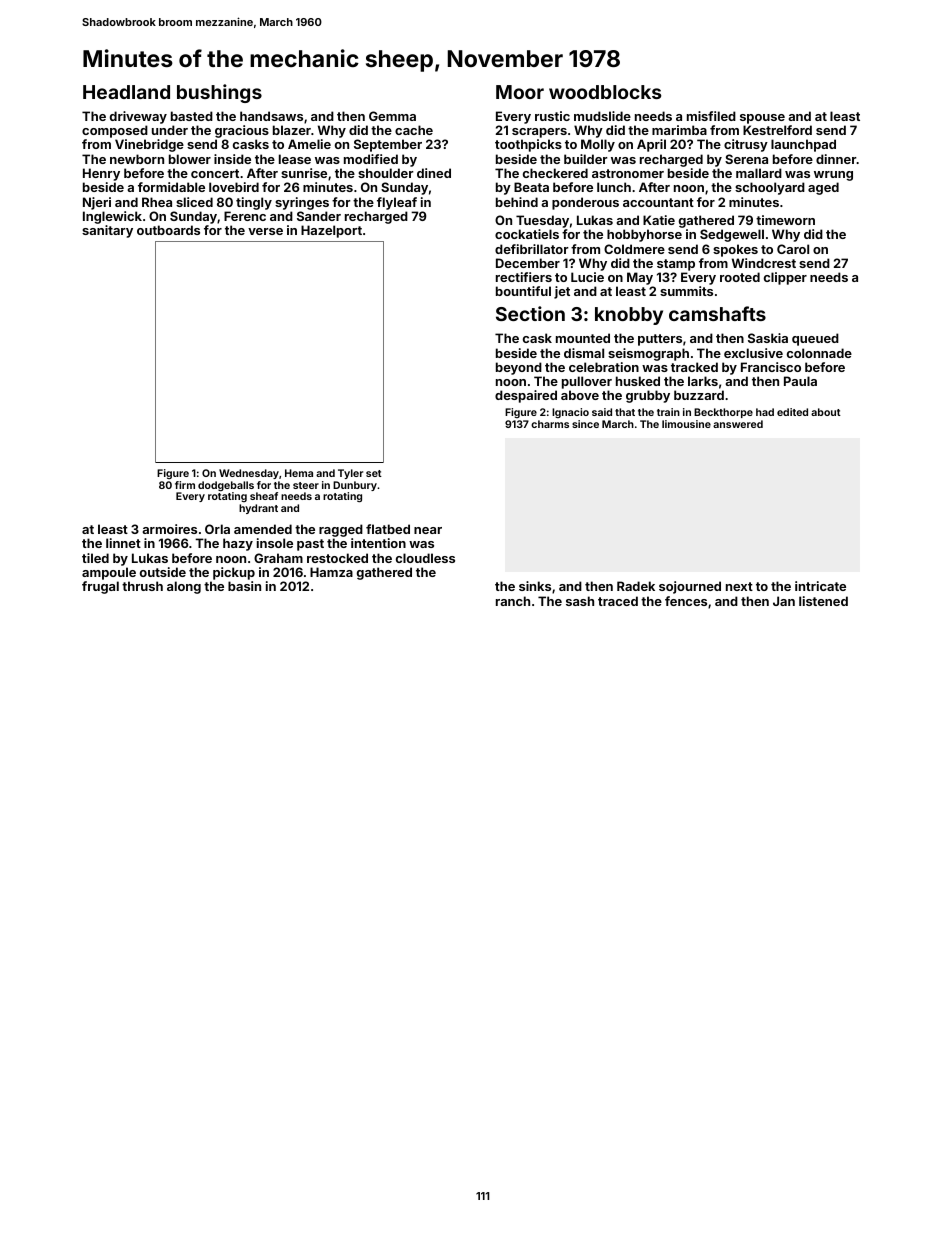 This screenshot has height=1233, width=952. Describe the element at coordinates (587, 382) in the screenshot. I see `pullover` at that location.
